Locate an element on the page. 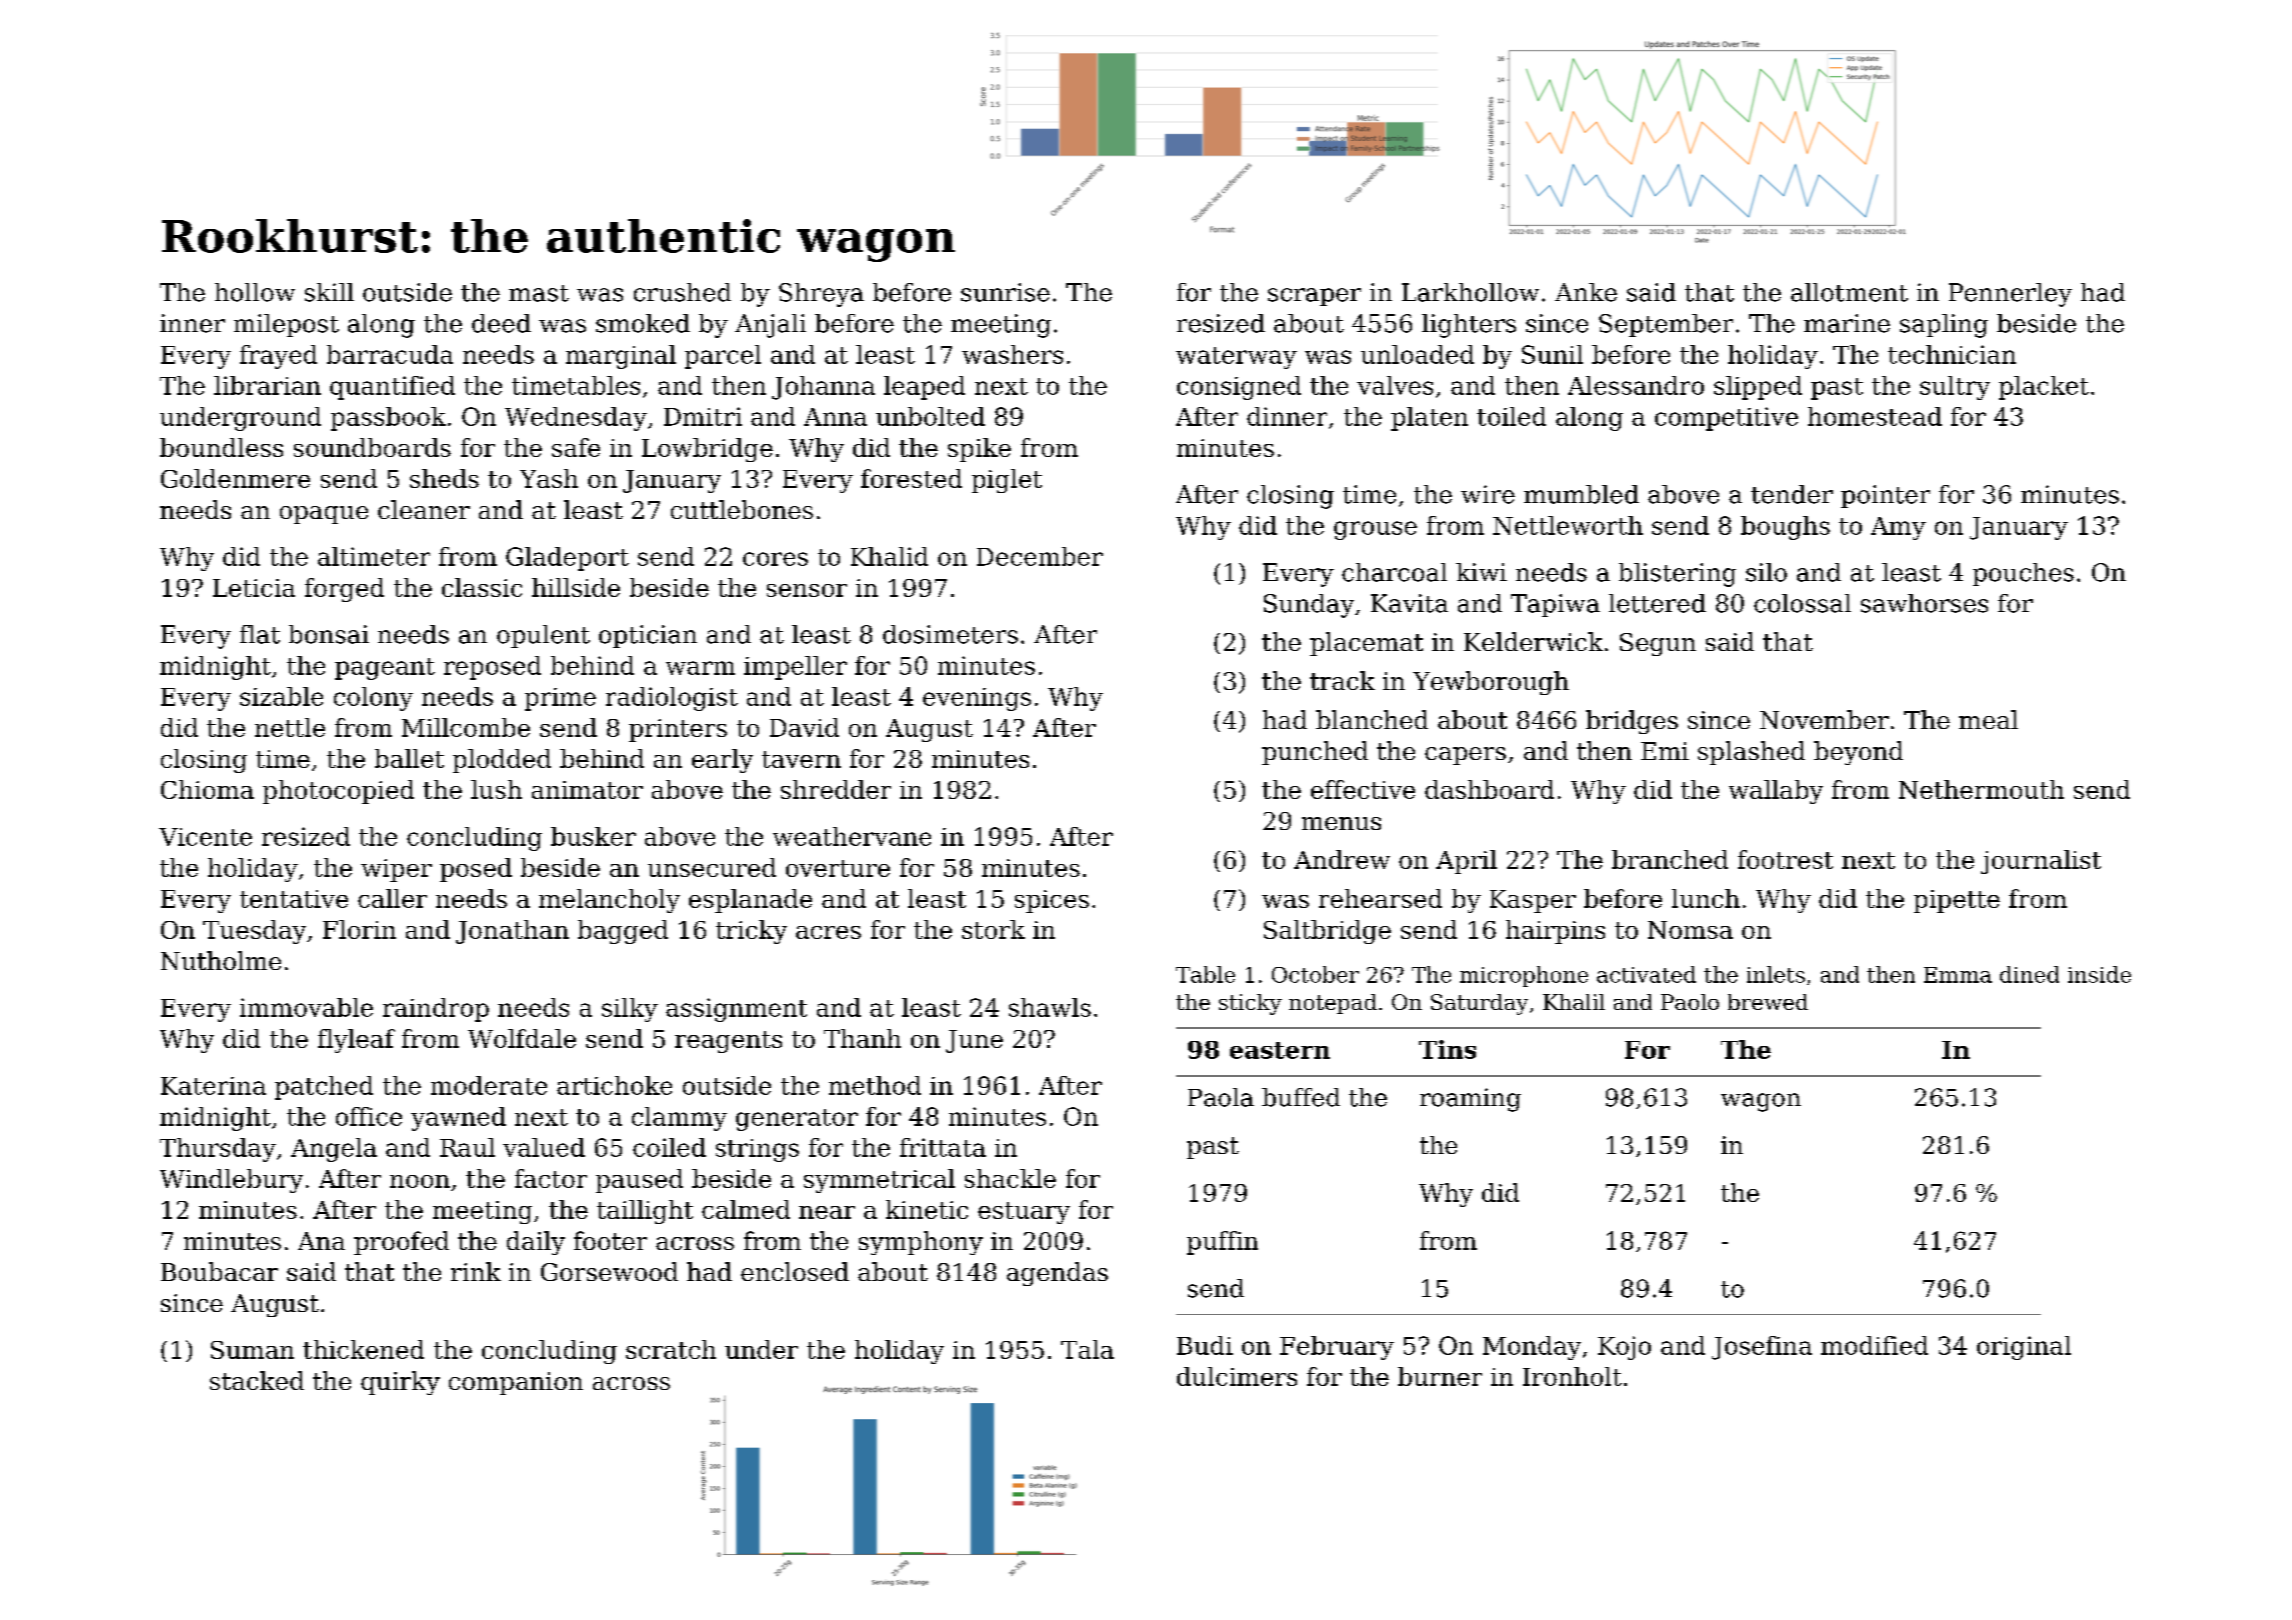  tender is located at coordinates (1792, 494).
